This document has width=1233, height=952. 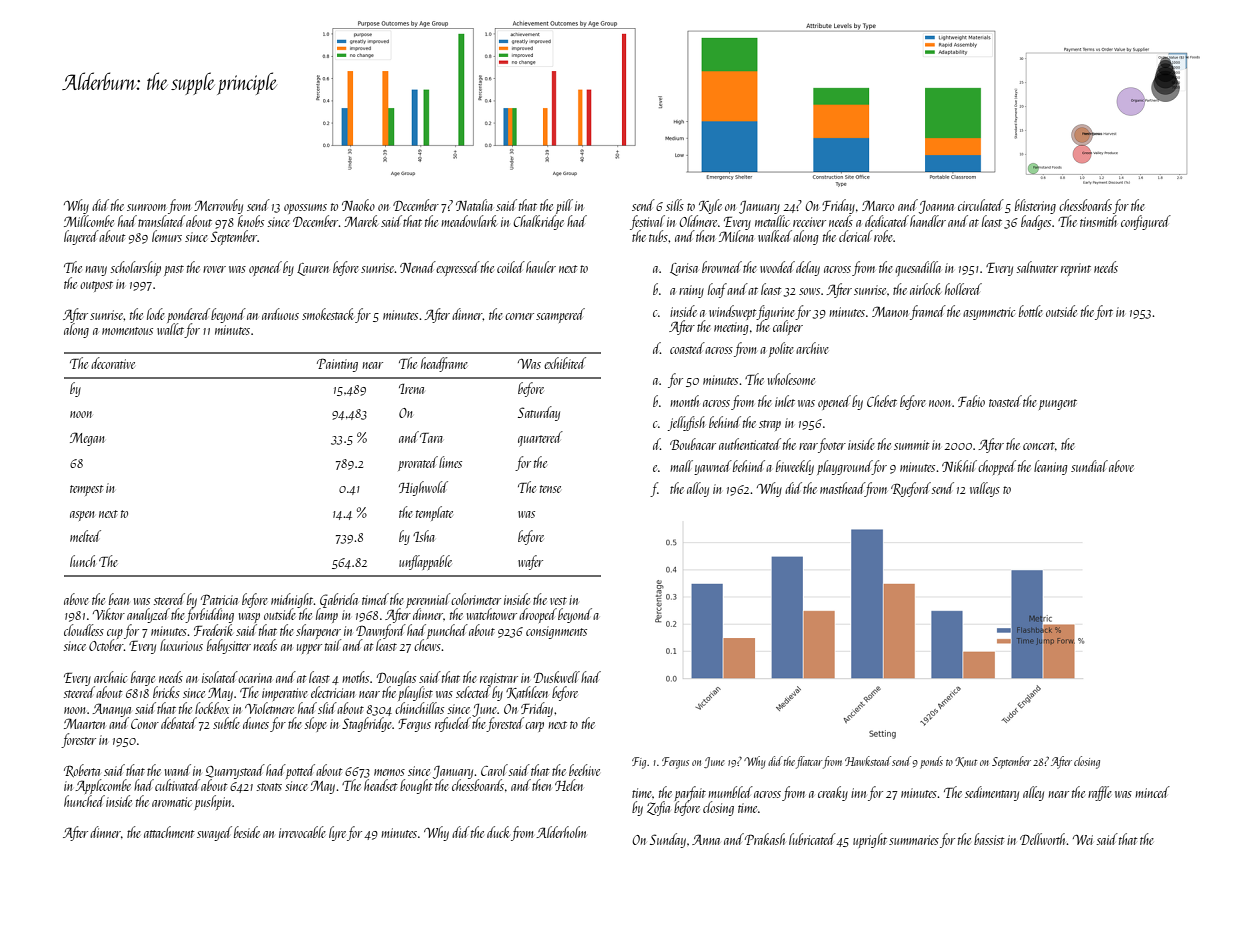 I want to click on swayed, so click(x=214, y=833).
